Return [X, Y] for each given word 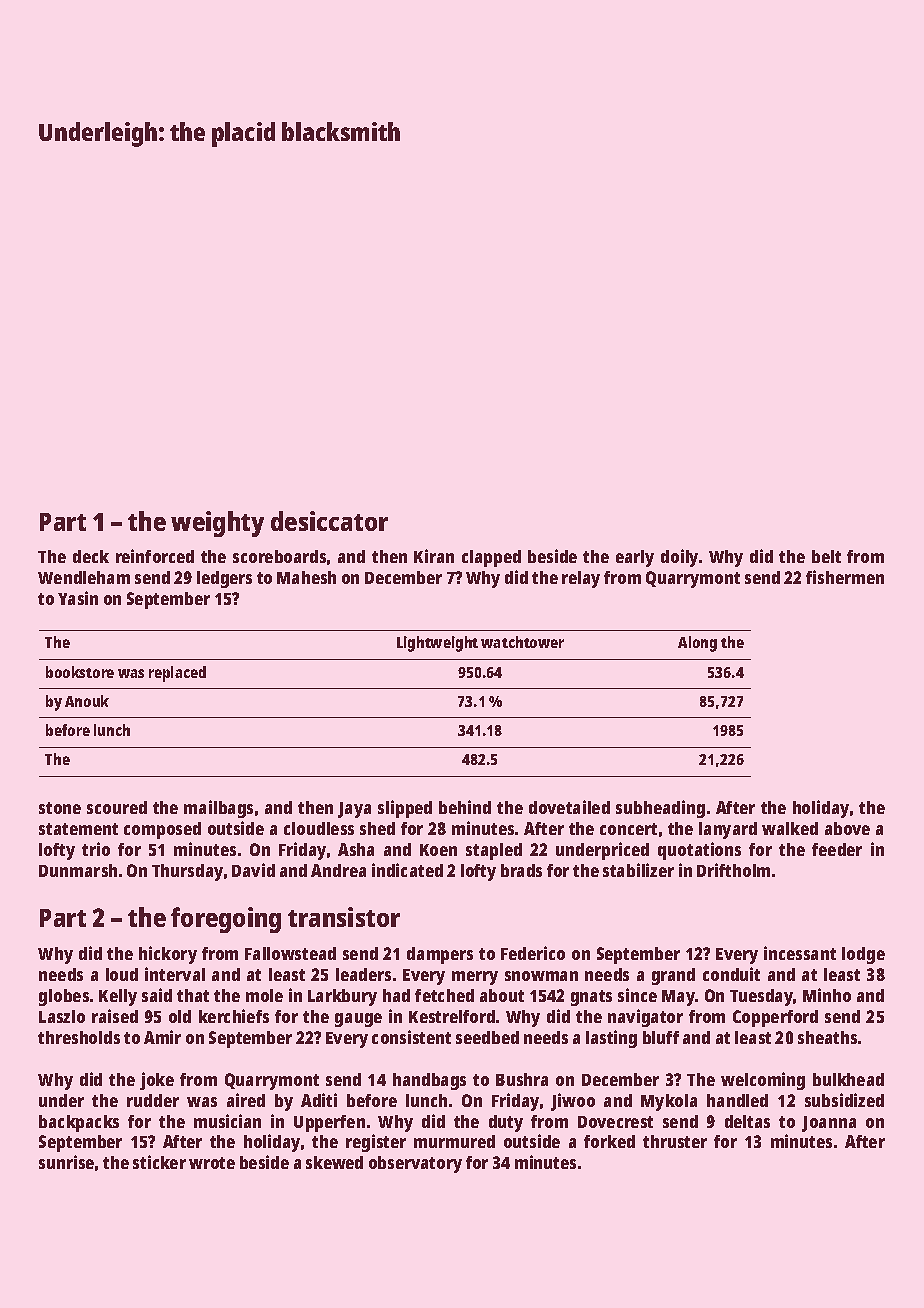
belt [826, 556]
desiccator [329, 521]
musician [227, 1121]
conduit [731, 974]
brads [521, 870]
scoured [117, 807]
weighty [217, 524]
